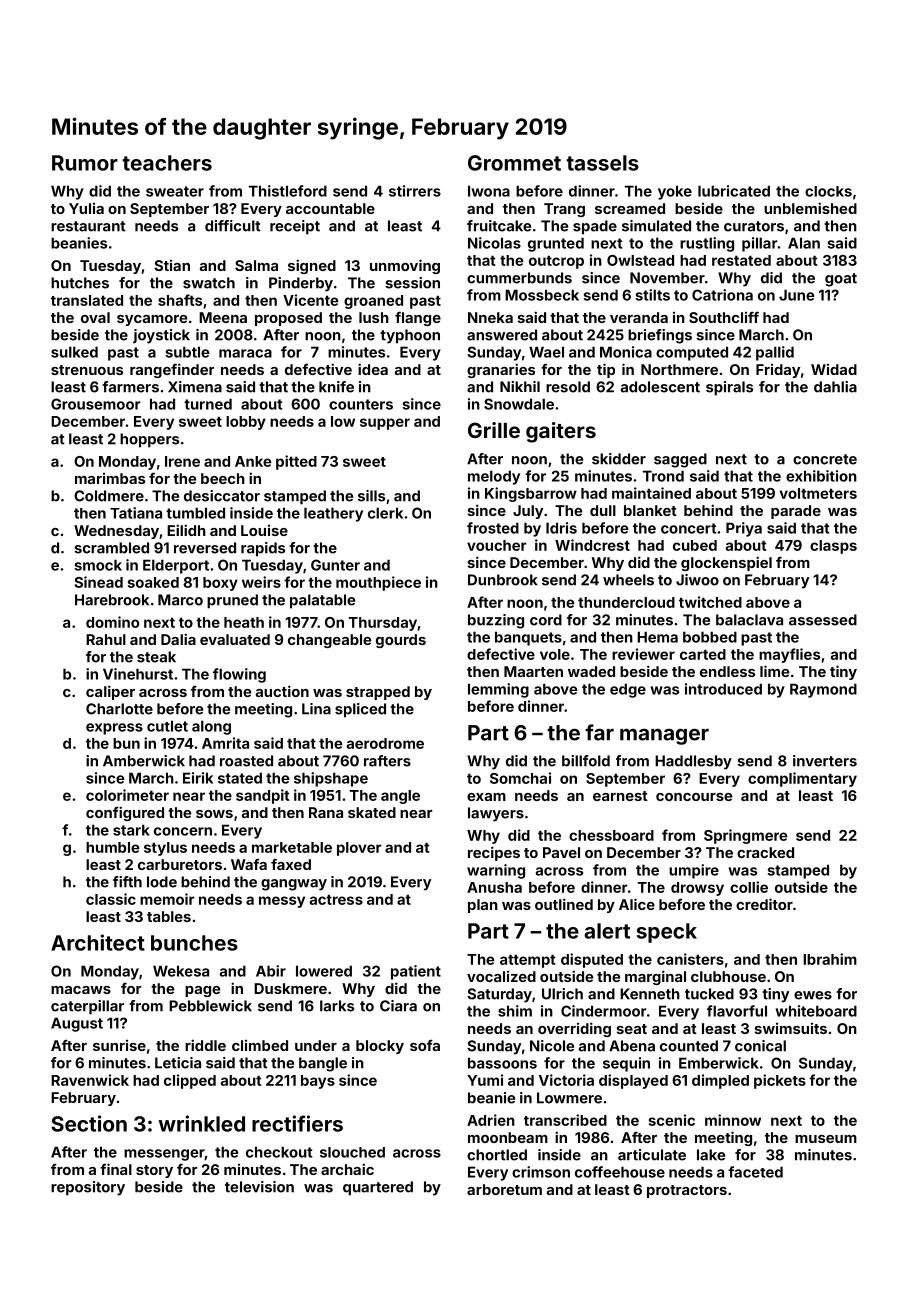  I want to click on Thistleford, so click(288, 191).
